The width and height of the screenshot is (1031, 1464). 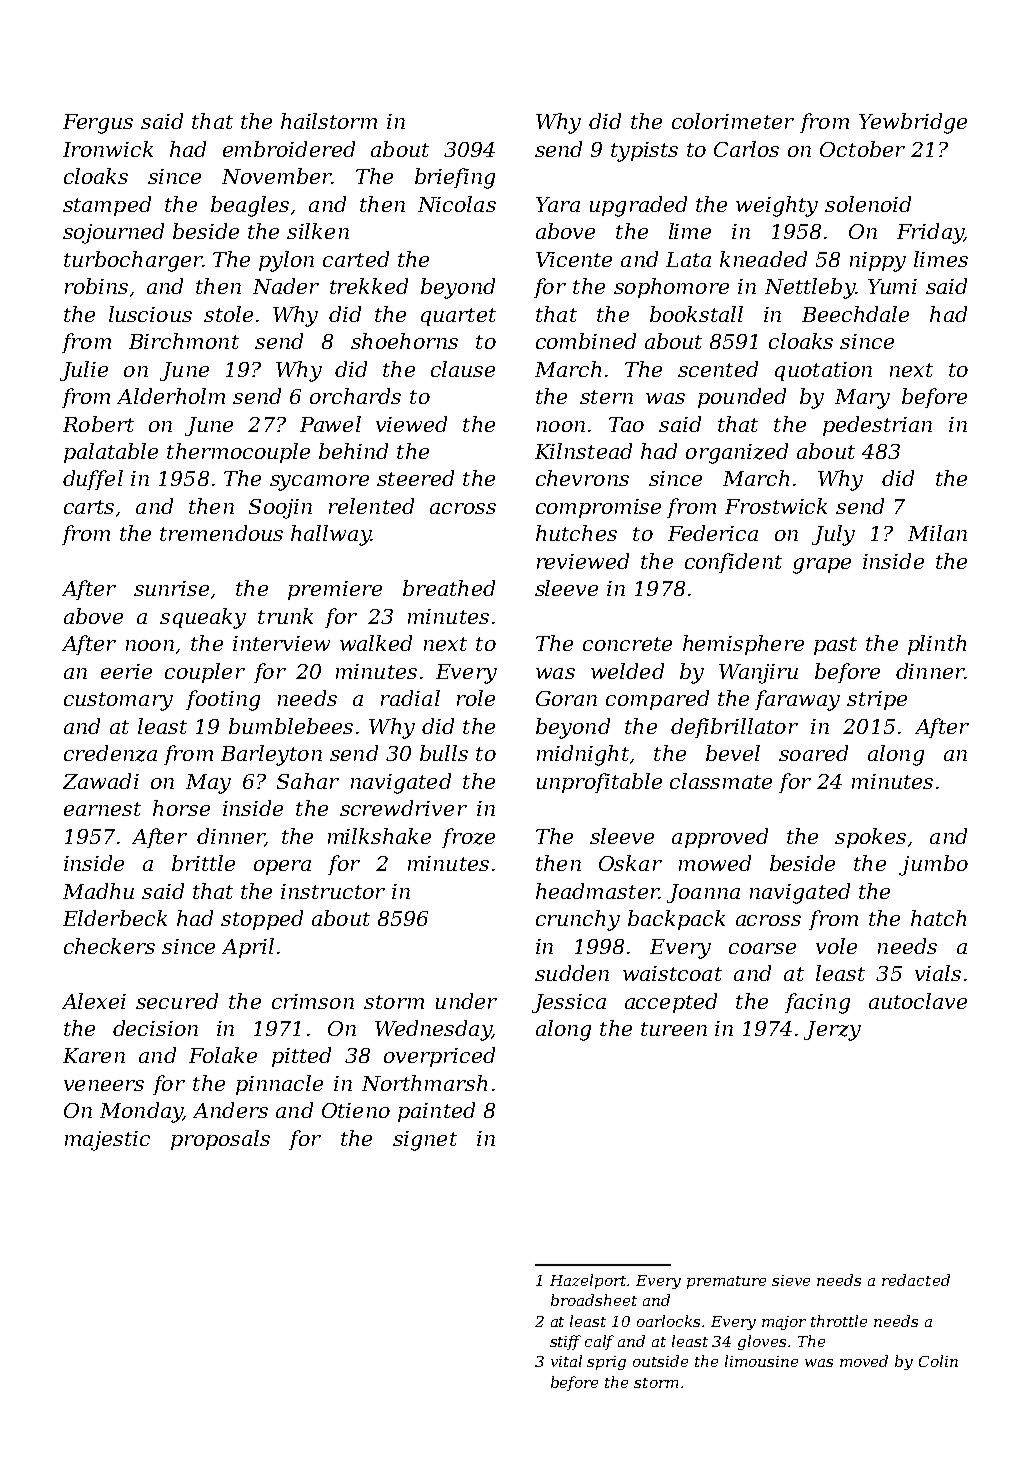 I want to click on Fergus, so click(x=98, y=124).
